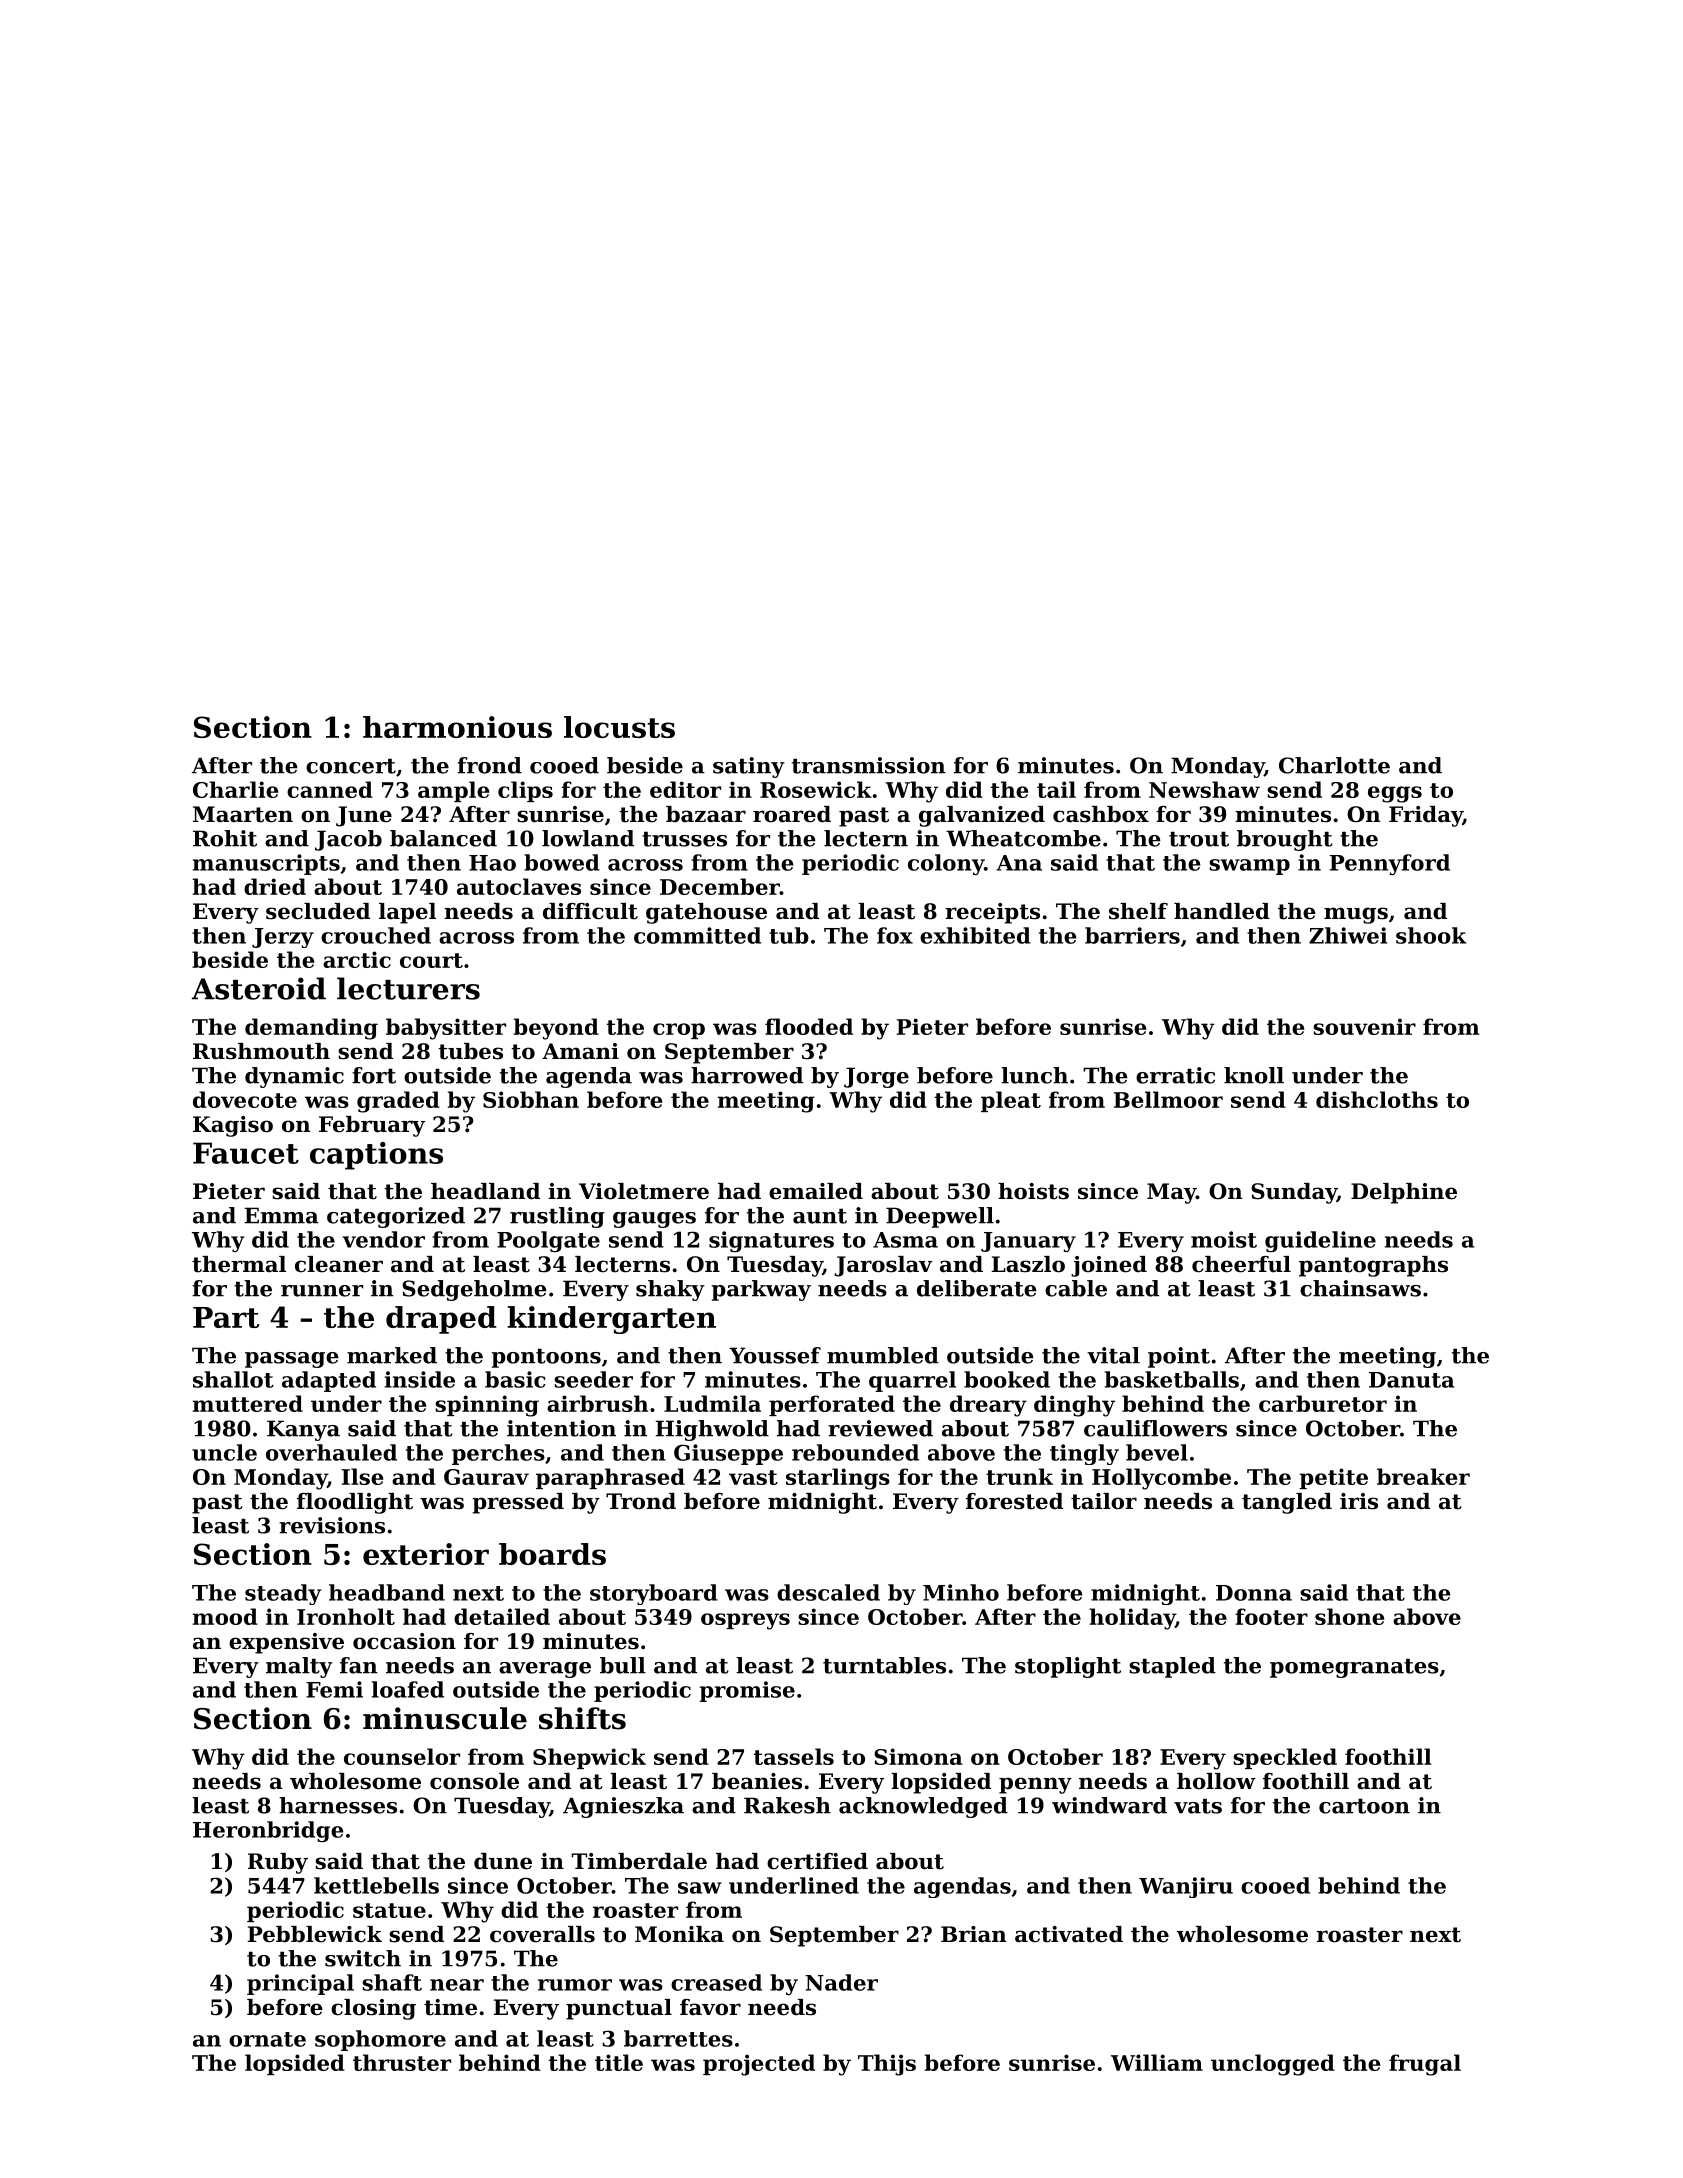 The width and height of the screenshot is (1683, 2178). I want to click on vast, so click(753, 1477).
